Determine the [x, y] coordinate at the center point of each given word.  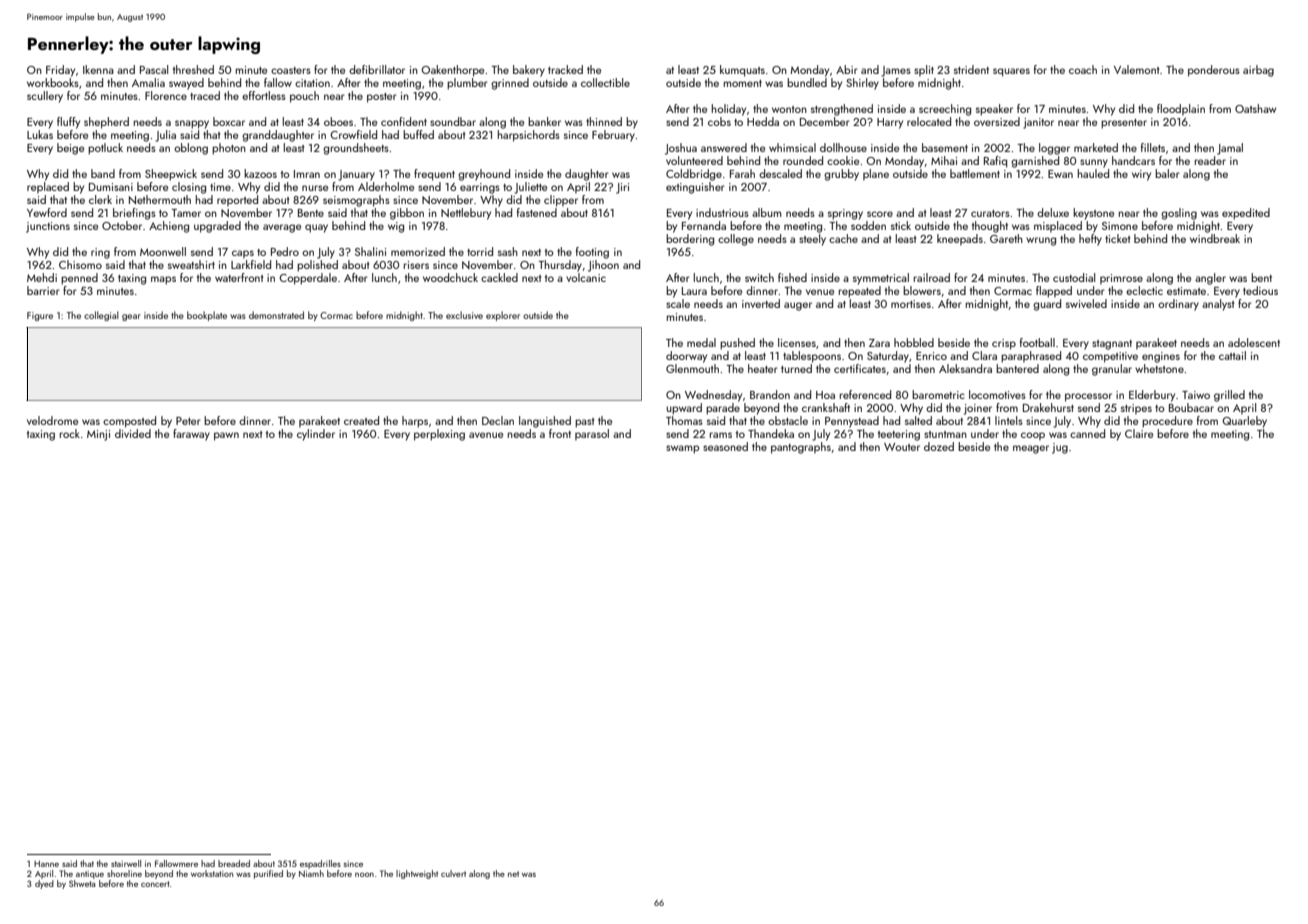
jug [1060, 448]
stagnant [1112, 345]
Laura [694, 291]
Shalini [370, 251]
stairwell [126, 863]
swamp [682, 449]
